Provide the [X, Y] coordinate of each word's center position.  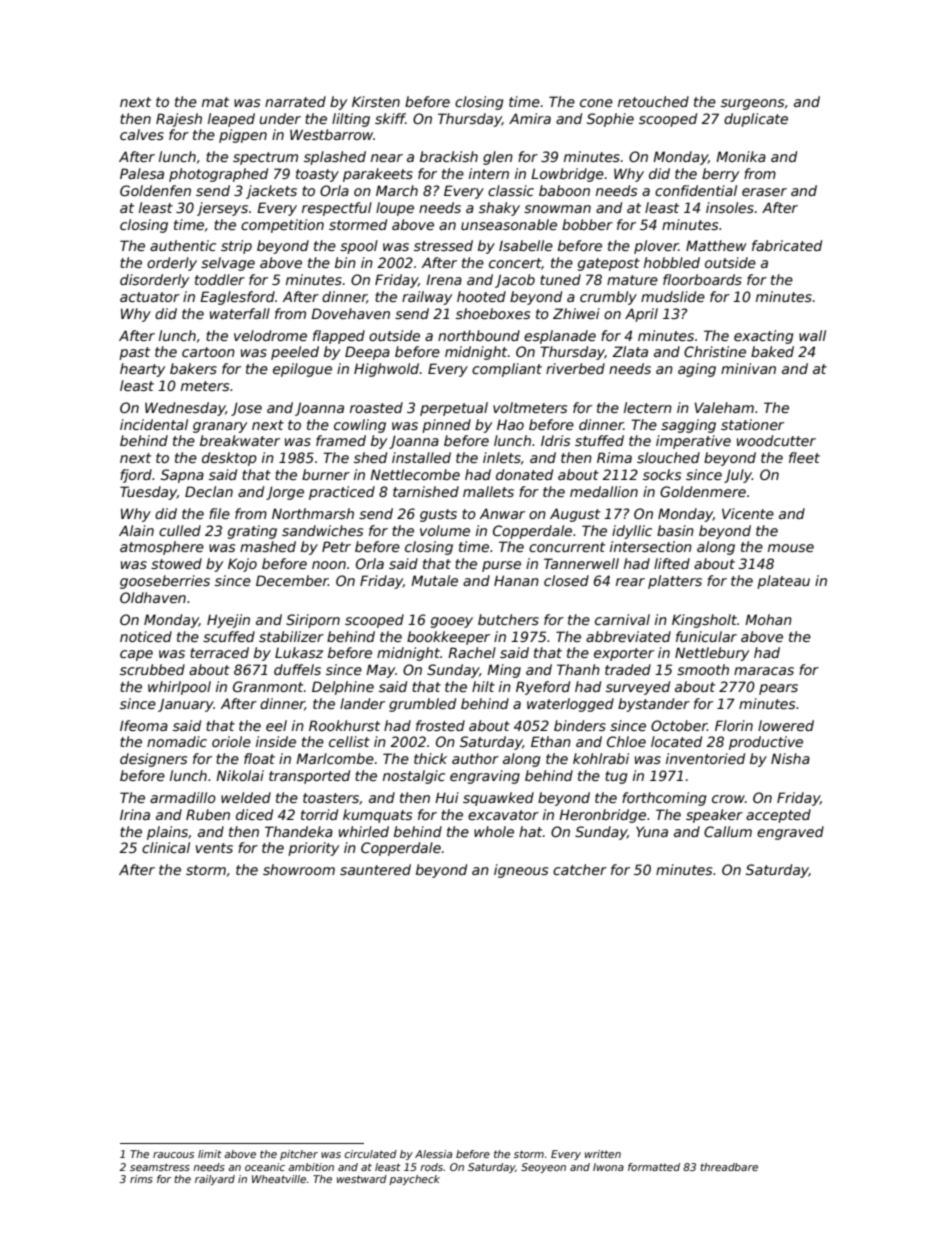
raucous [173, 1155]
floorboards [702, 279]
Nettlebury [712, 654]
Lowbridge [567, 175]
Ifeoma [144, 725]
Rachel [472, 652]
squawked [498, 799]
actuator [150, 297]
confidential [696, 190]
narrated [295, 101]
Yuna [652, 831]
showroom [299, 869]
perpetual [454, 409]
